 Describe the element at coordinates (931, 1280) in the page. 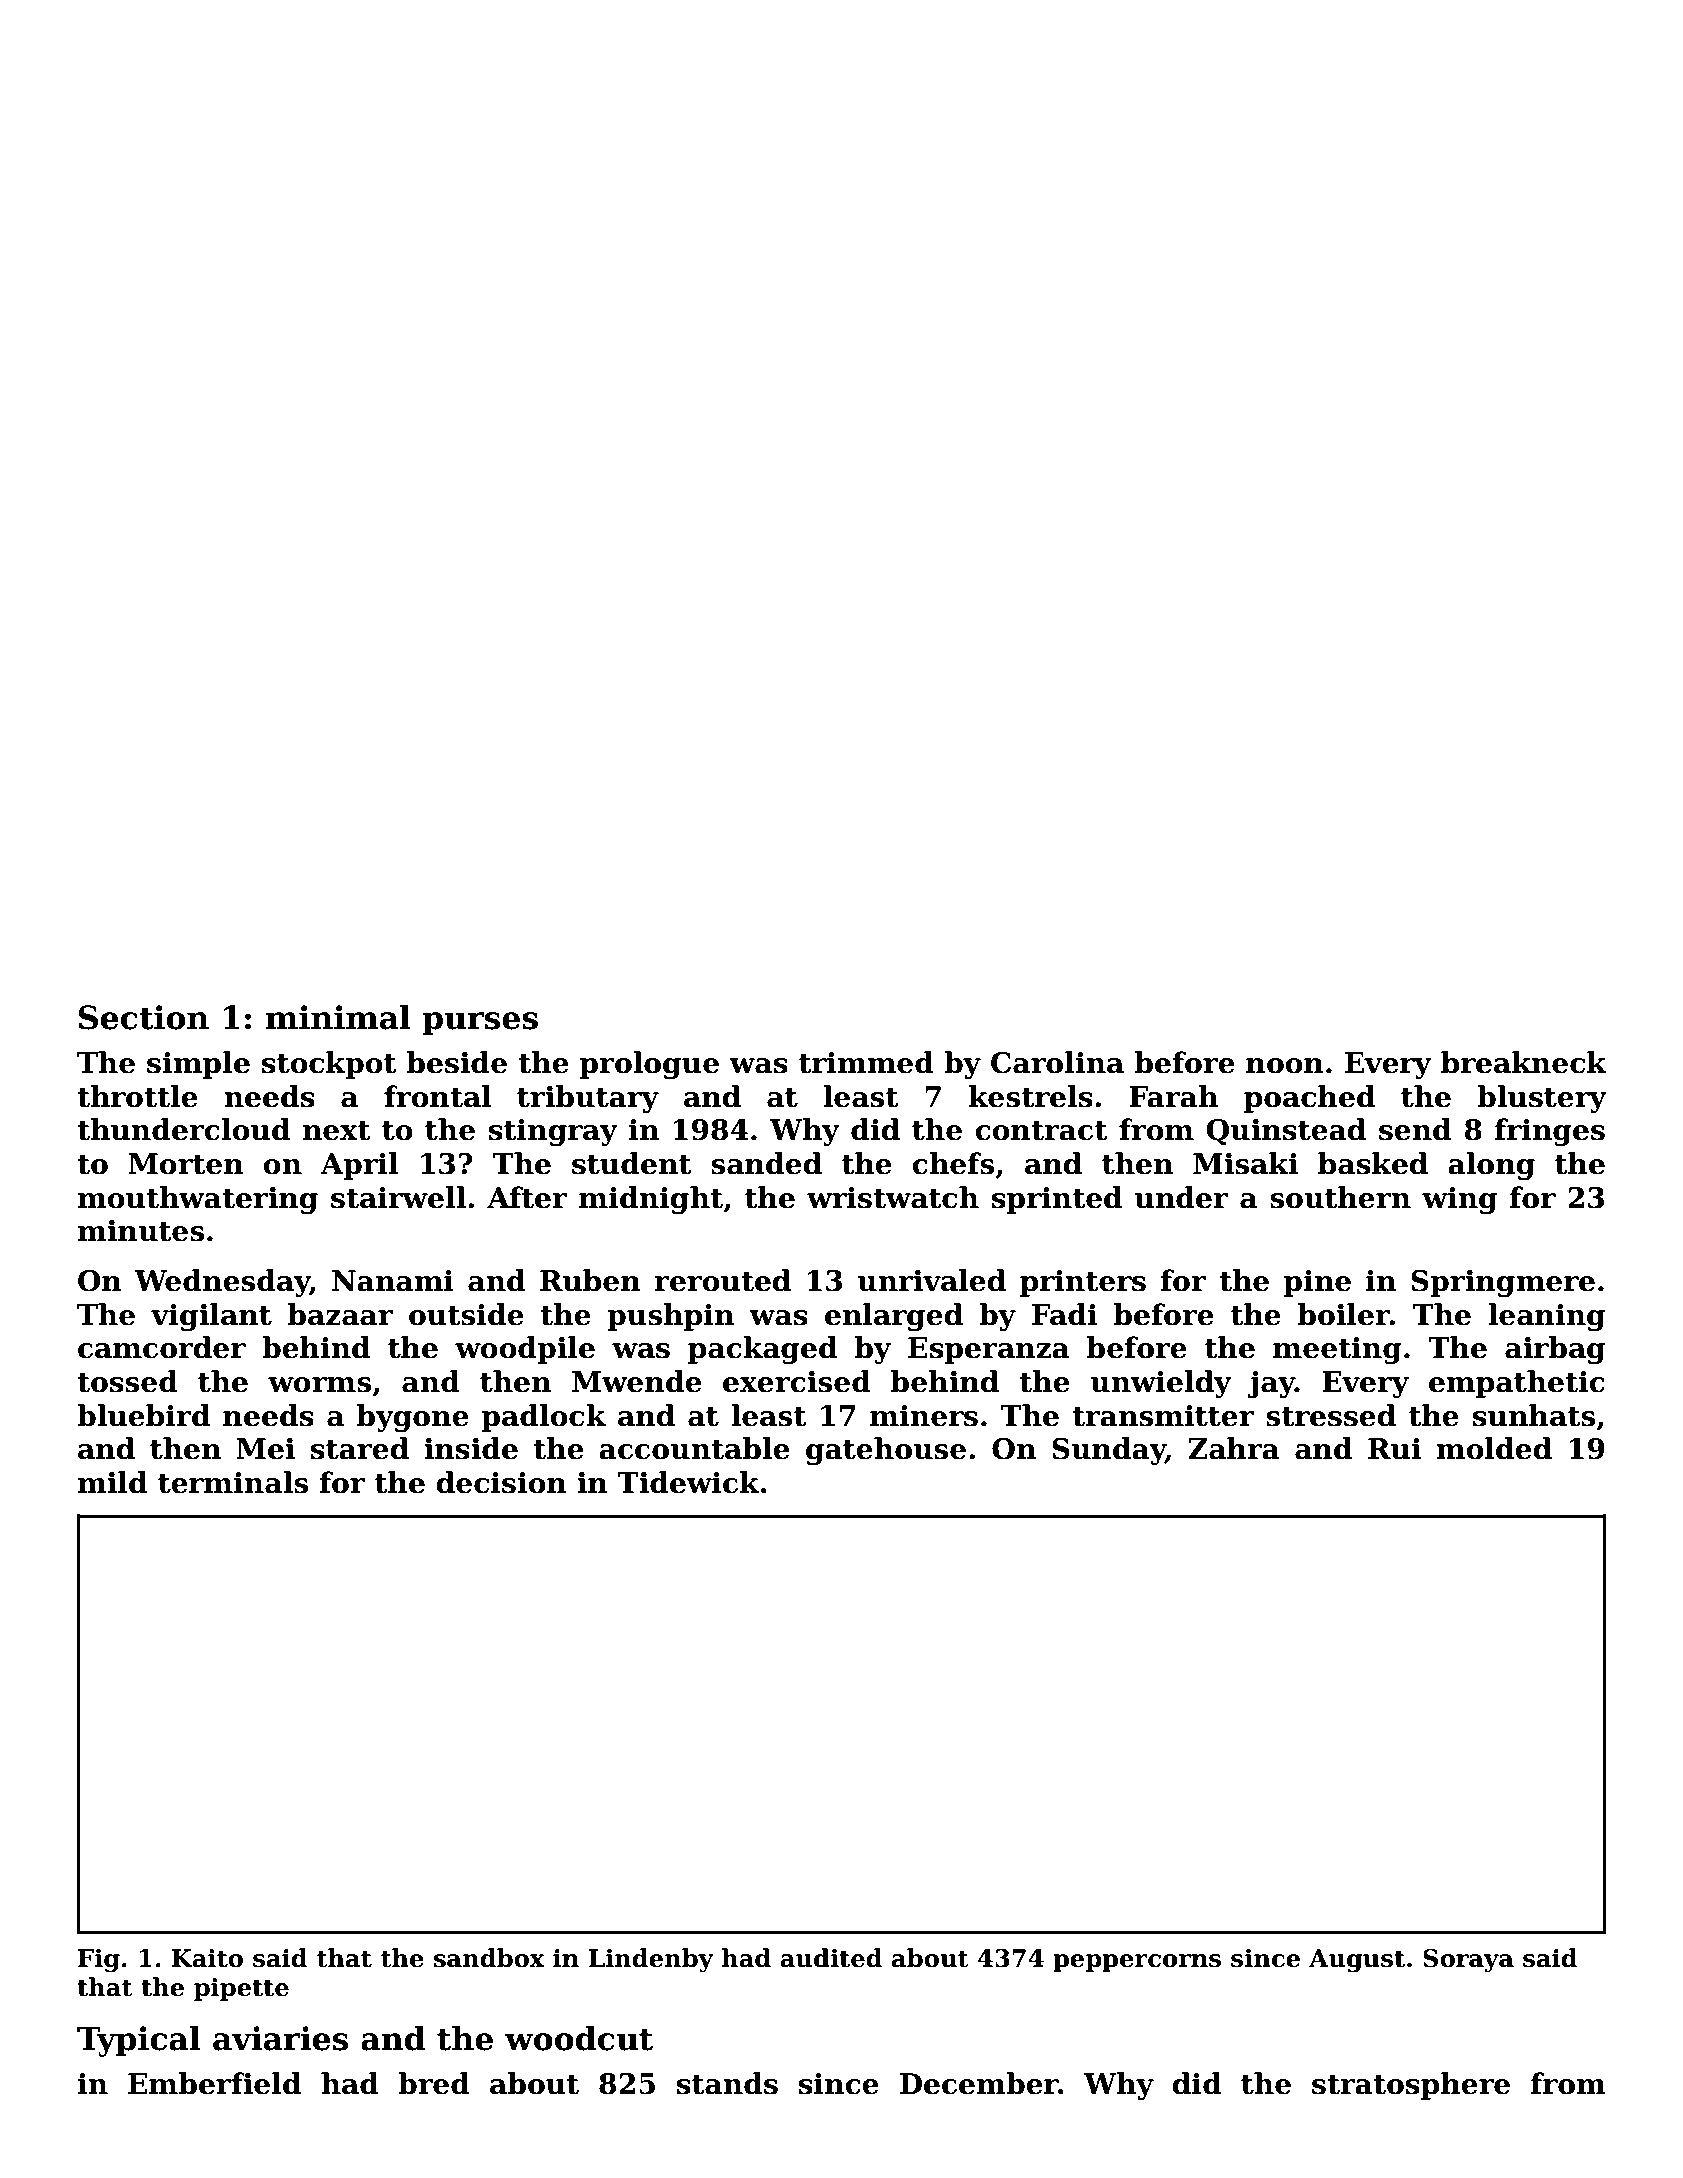

I see `unrivaled` at that location.
